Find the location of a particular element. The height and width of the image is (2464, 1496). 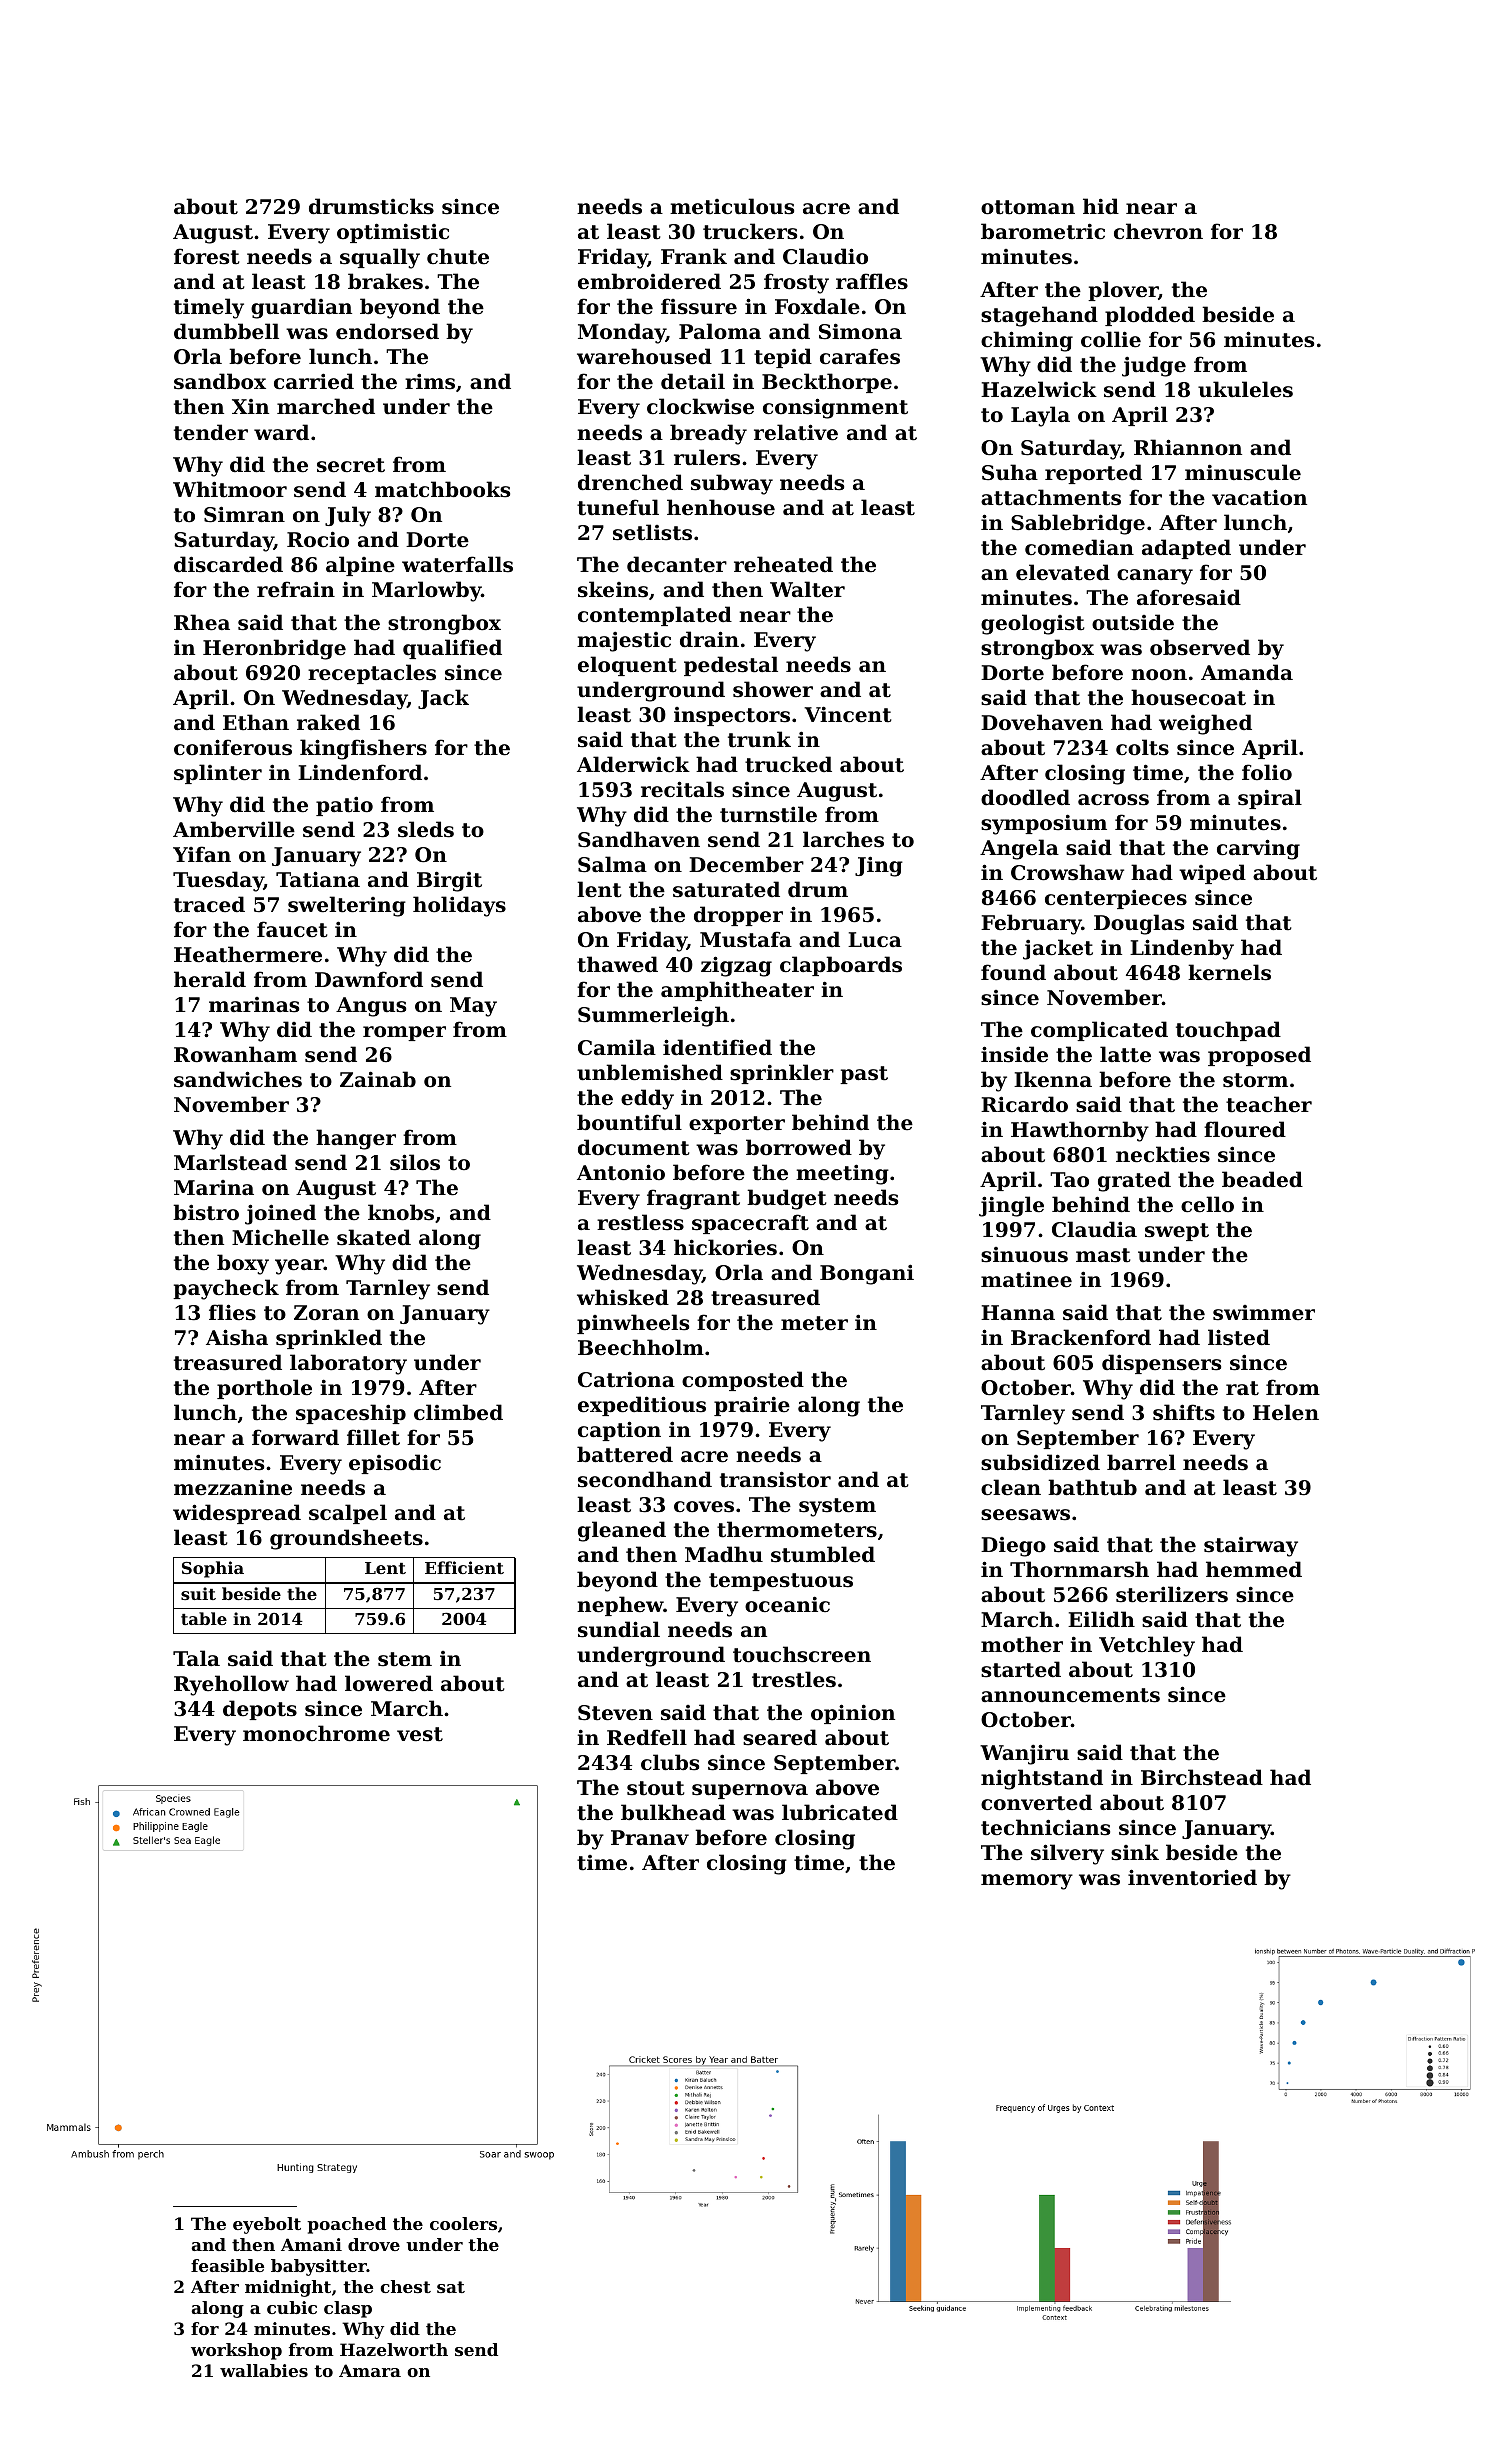

inventoried is located at coordinates (1192, 1877).
